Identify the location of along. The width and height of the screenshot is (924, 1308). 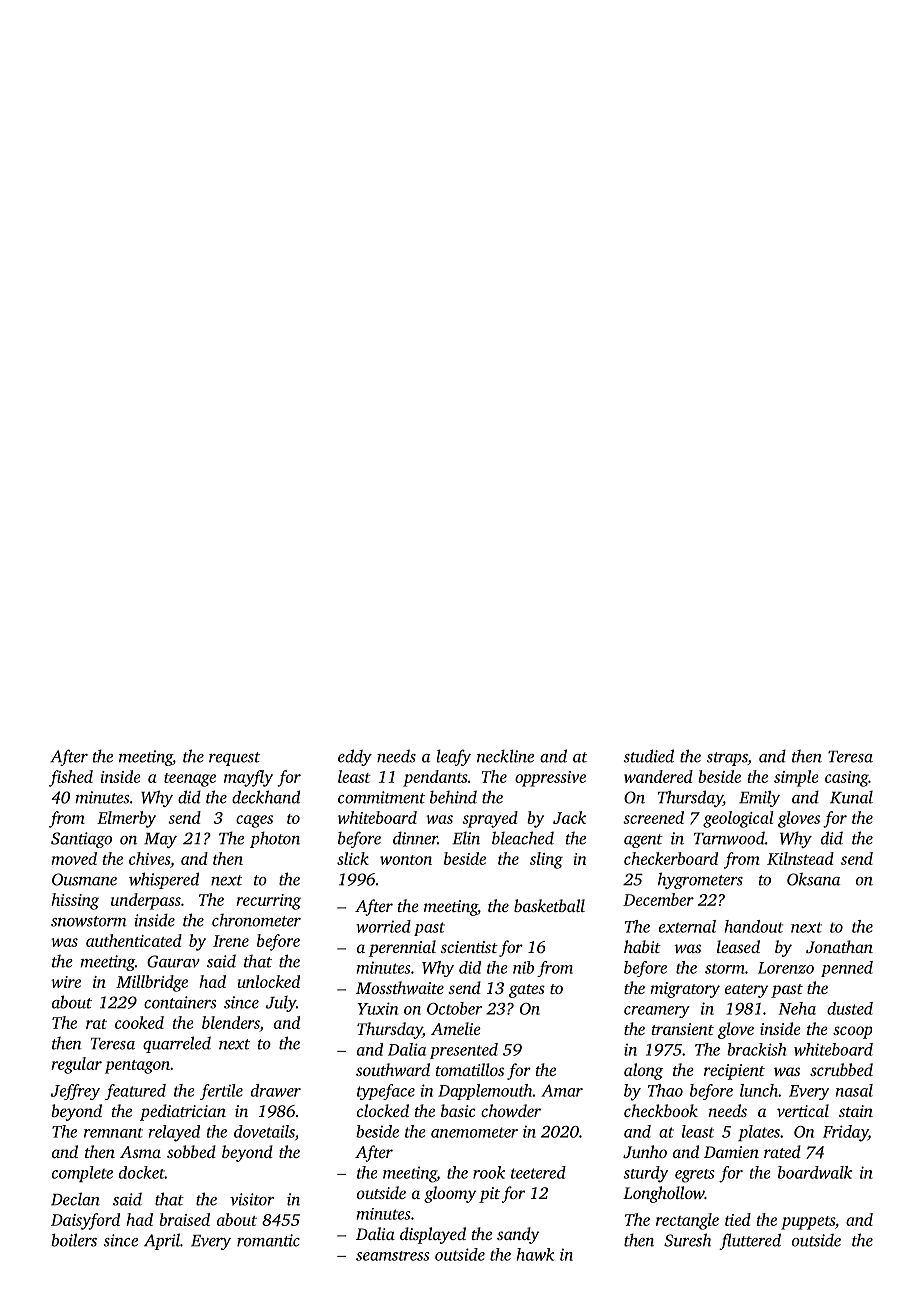
(643, 1071).
